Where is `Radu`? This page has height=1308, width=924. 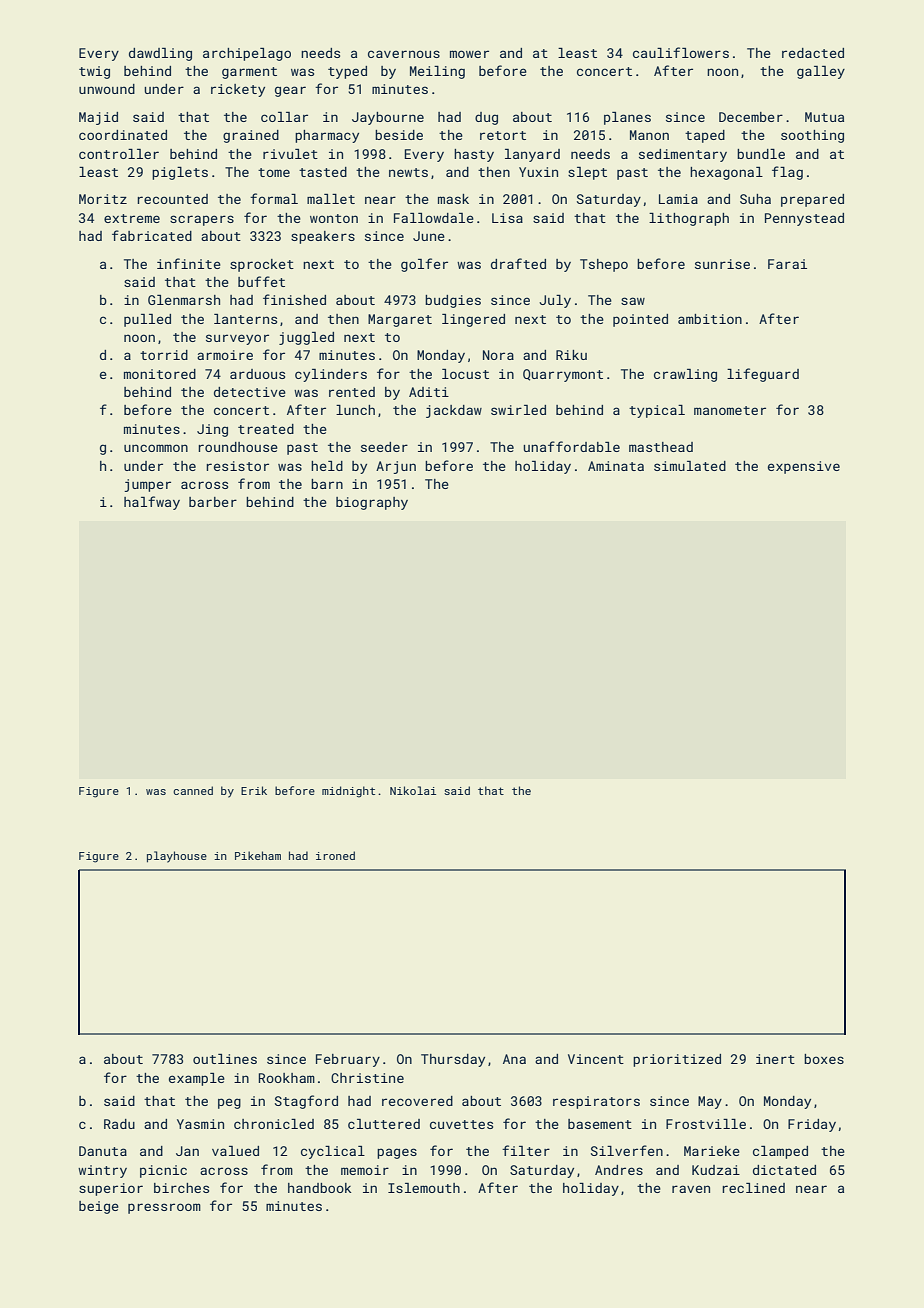 Radu is located at coordinates (119, 1124).
